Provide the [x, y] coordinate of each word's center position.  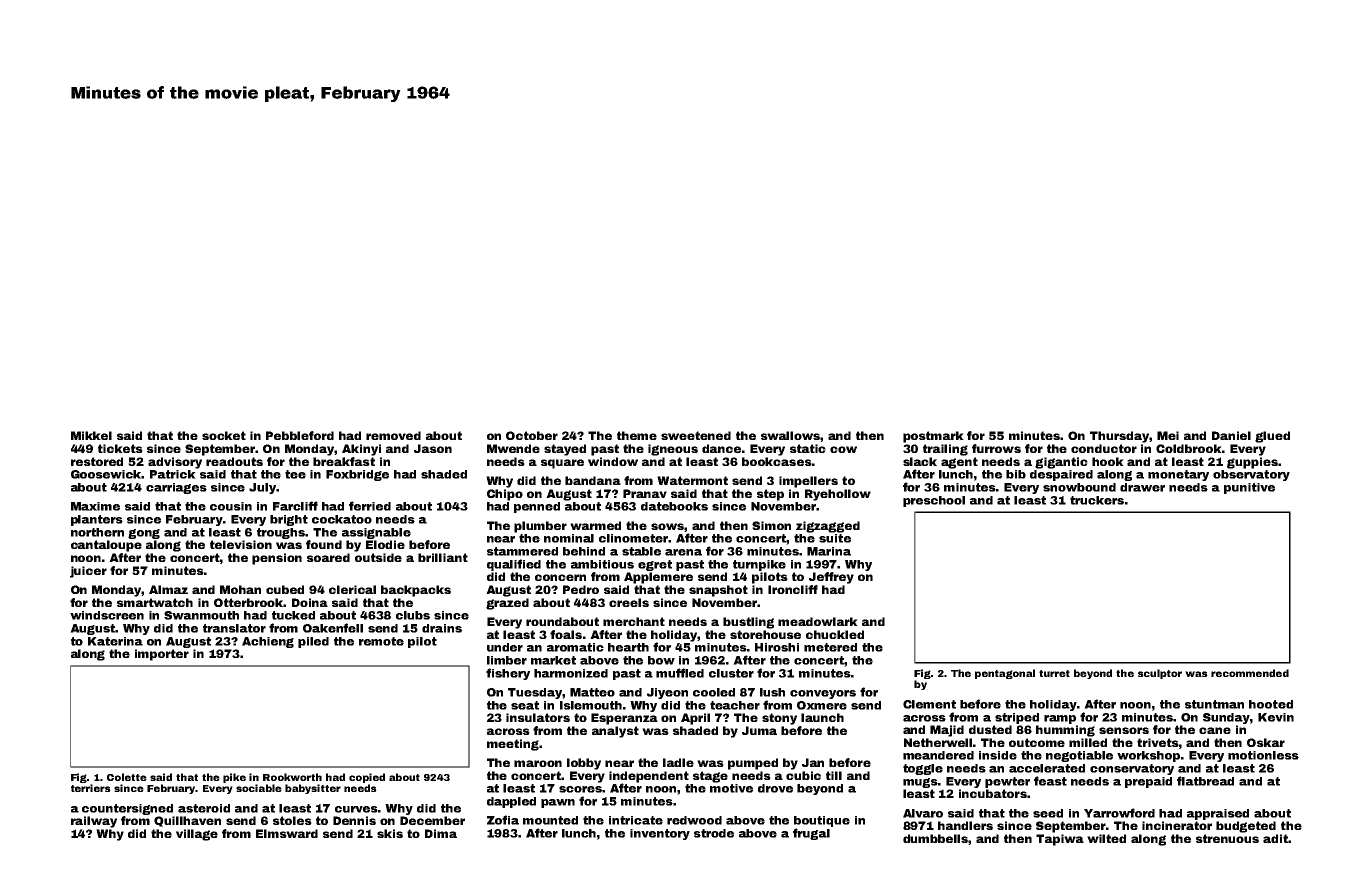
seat [525, 705]
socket [224, 435]
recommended [1250, 673]
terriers [91, 788]
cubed [285, 589]
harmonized [571, 673]
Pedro [581, 589]
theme [637, 435]
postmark [933, 437]
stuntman [1214, 704]
